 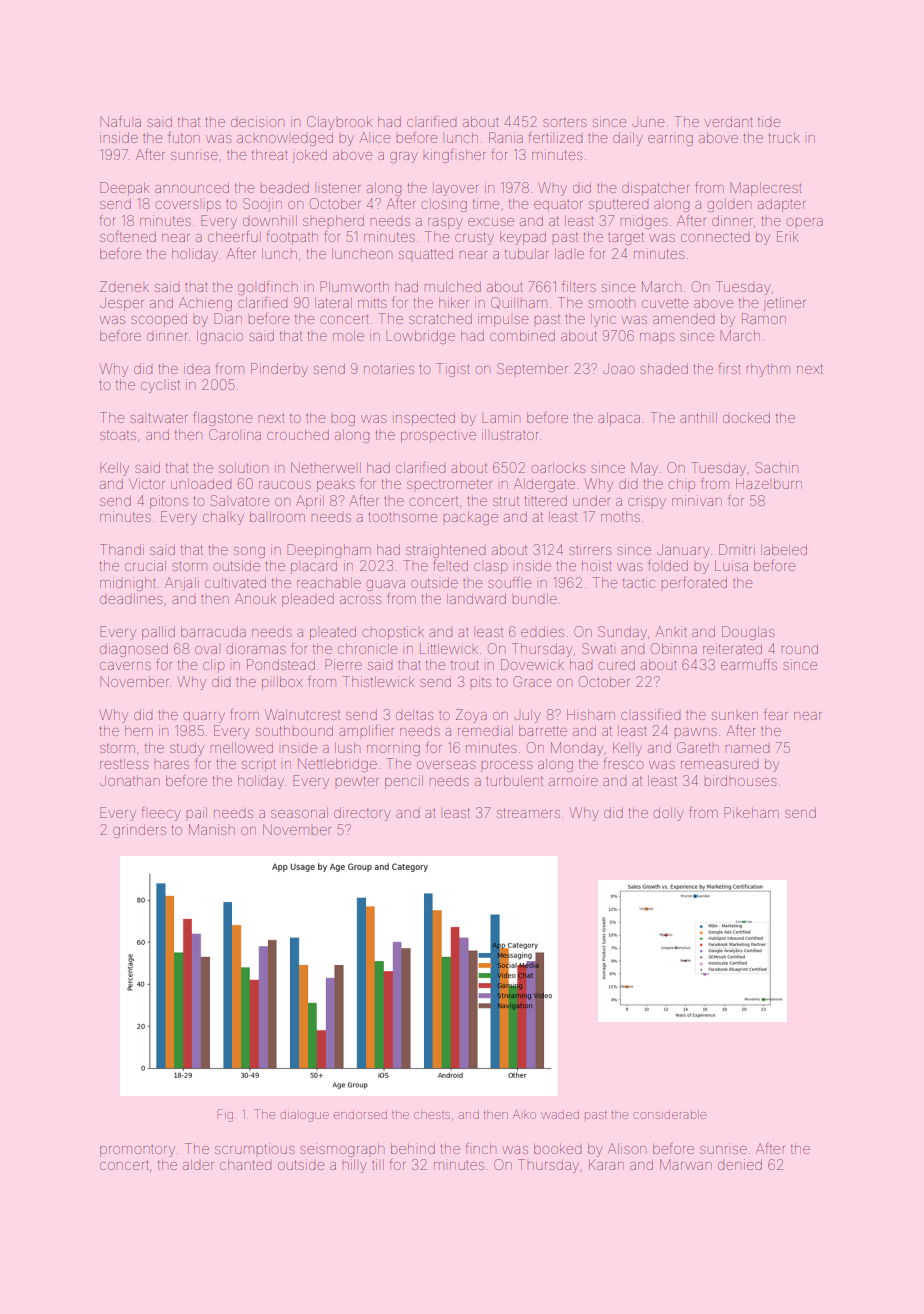 I want to click on landward, so click(x=476, y=598).
